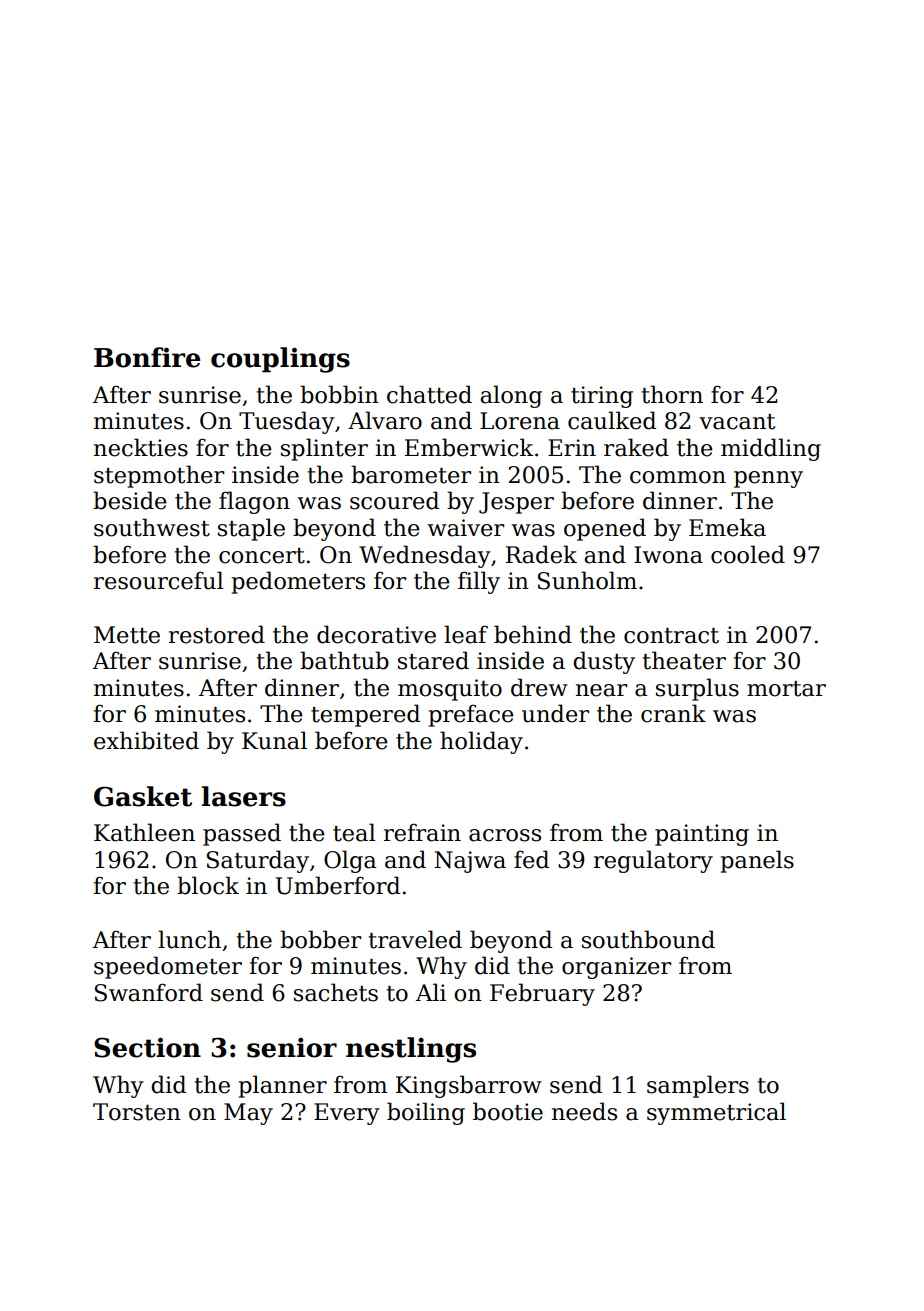 This document has height=1311, width=924. Describe the element at coordinates (287, 422) in the document. I see `Tuesday` at that location.
